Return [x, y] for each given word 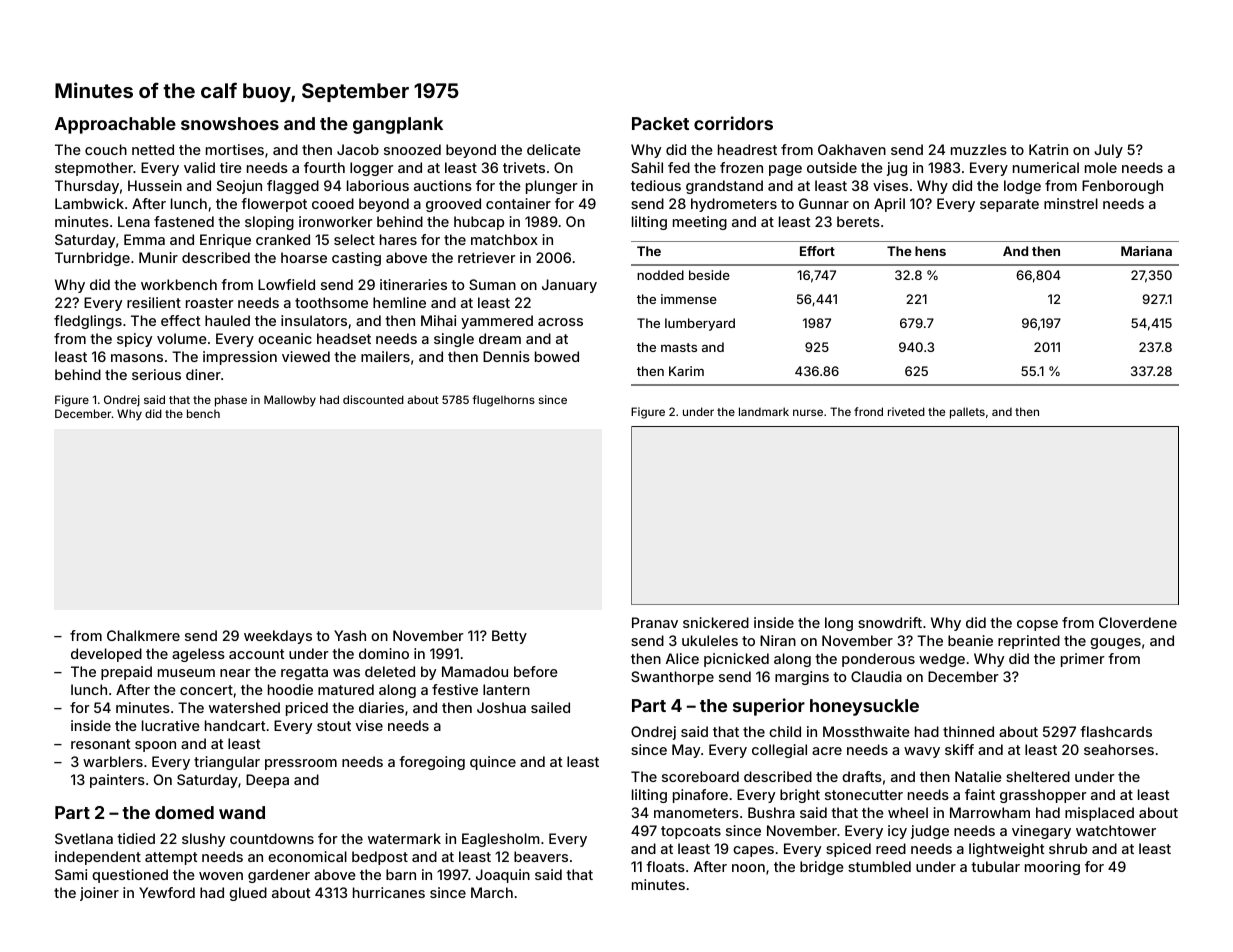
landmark [764, 411]
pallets [967, 413]
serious [156, 374]
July [1108, 151]
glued [248, 894]
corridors [733, 123]
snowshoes [230, 123]
